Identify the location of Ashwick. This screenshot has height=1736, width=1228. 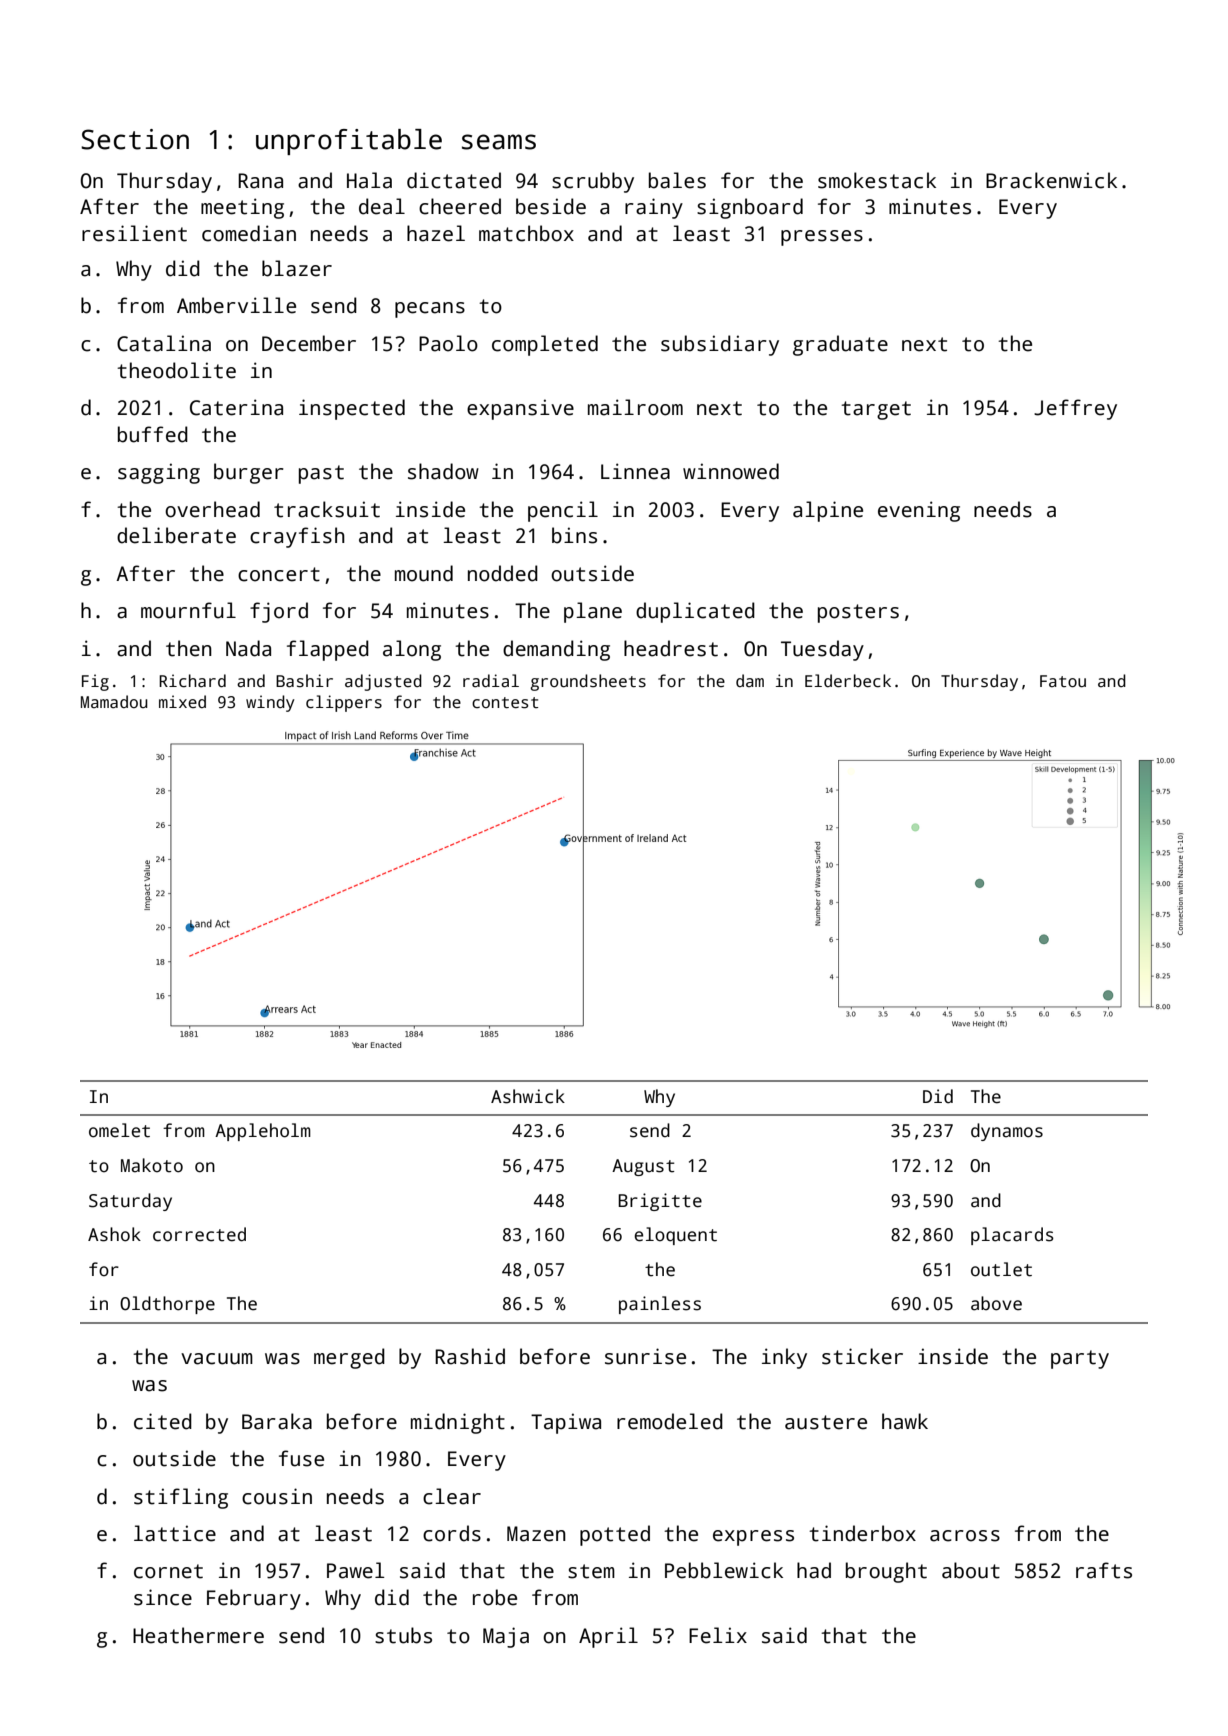
(528, 1096).
